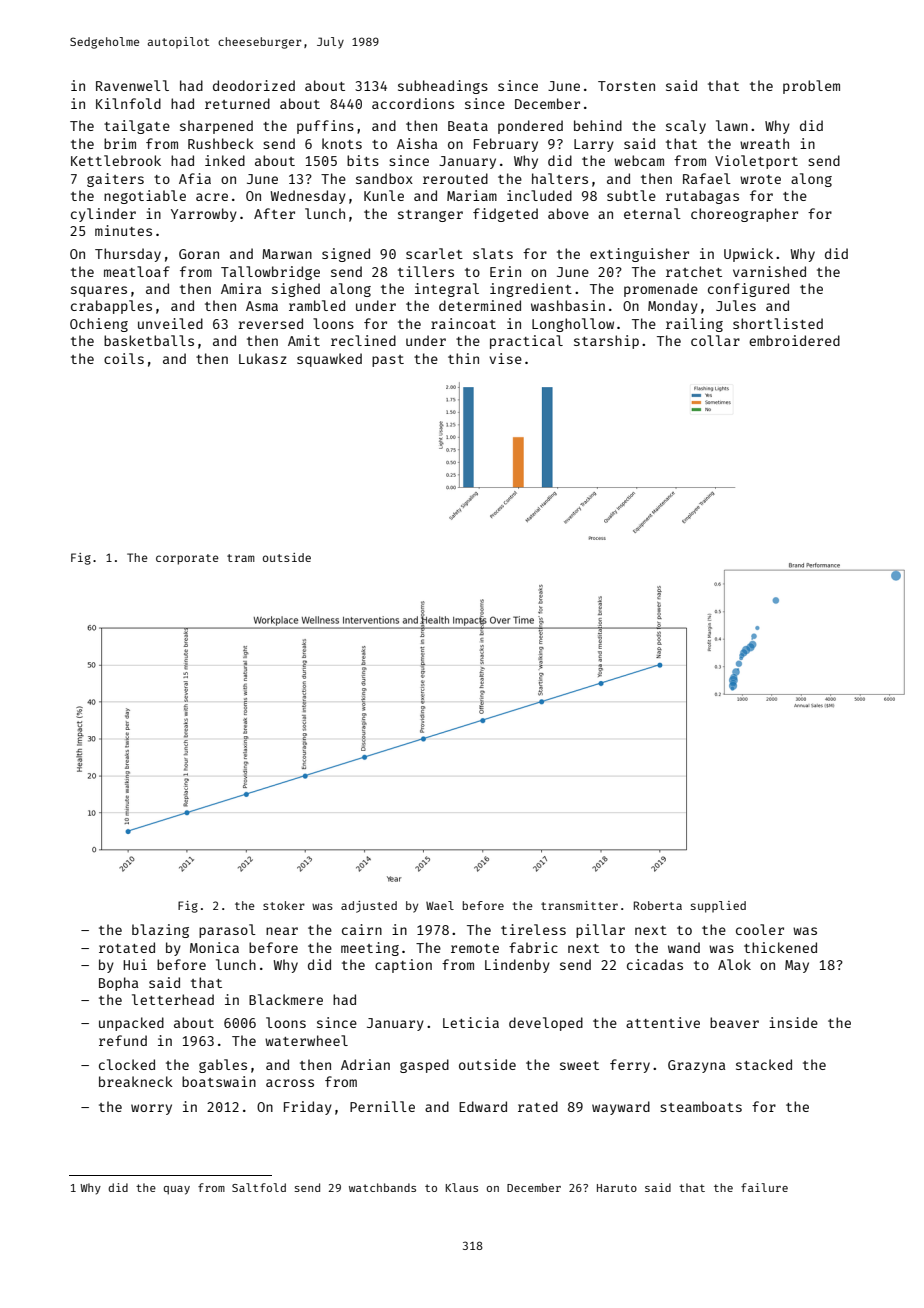 This page has height=1308, width=924. Describe the element at coordinates (177, 1190) in the page. I see `quay` at that location.
